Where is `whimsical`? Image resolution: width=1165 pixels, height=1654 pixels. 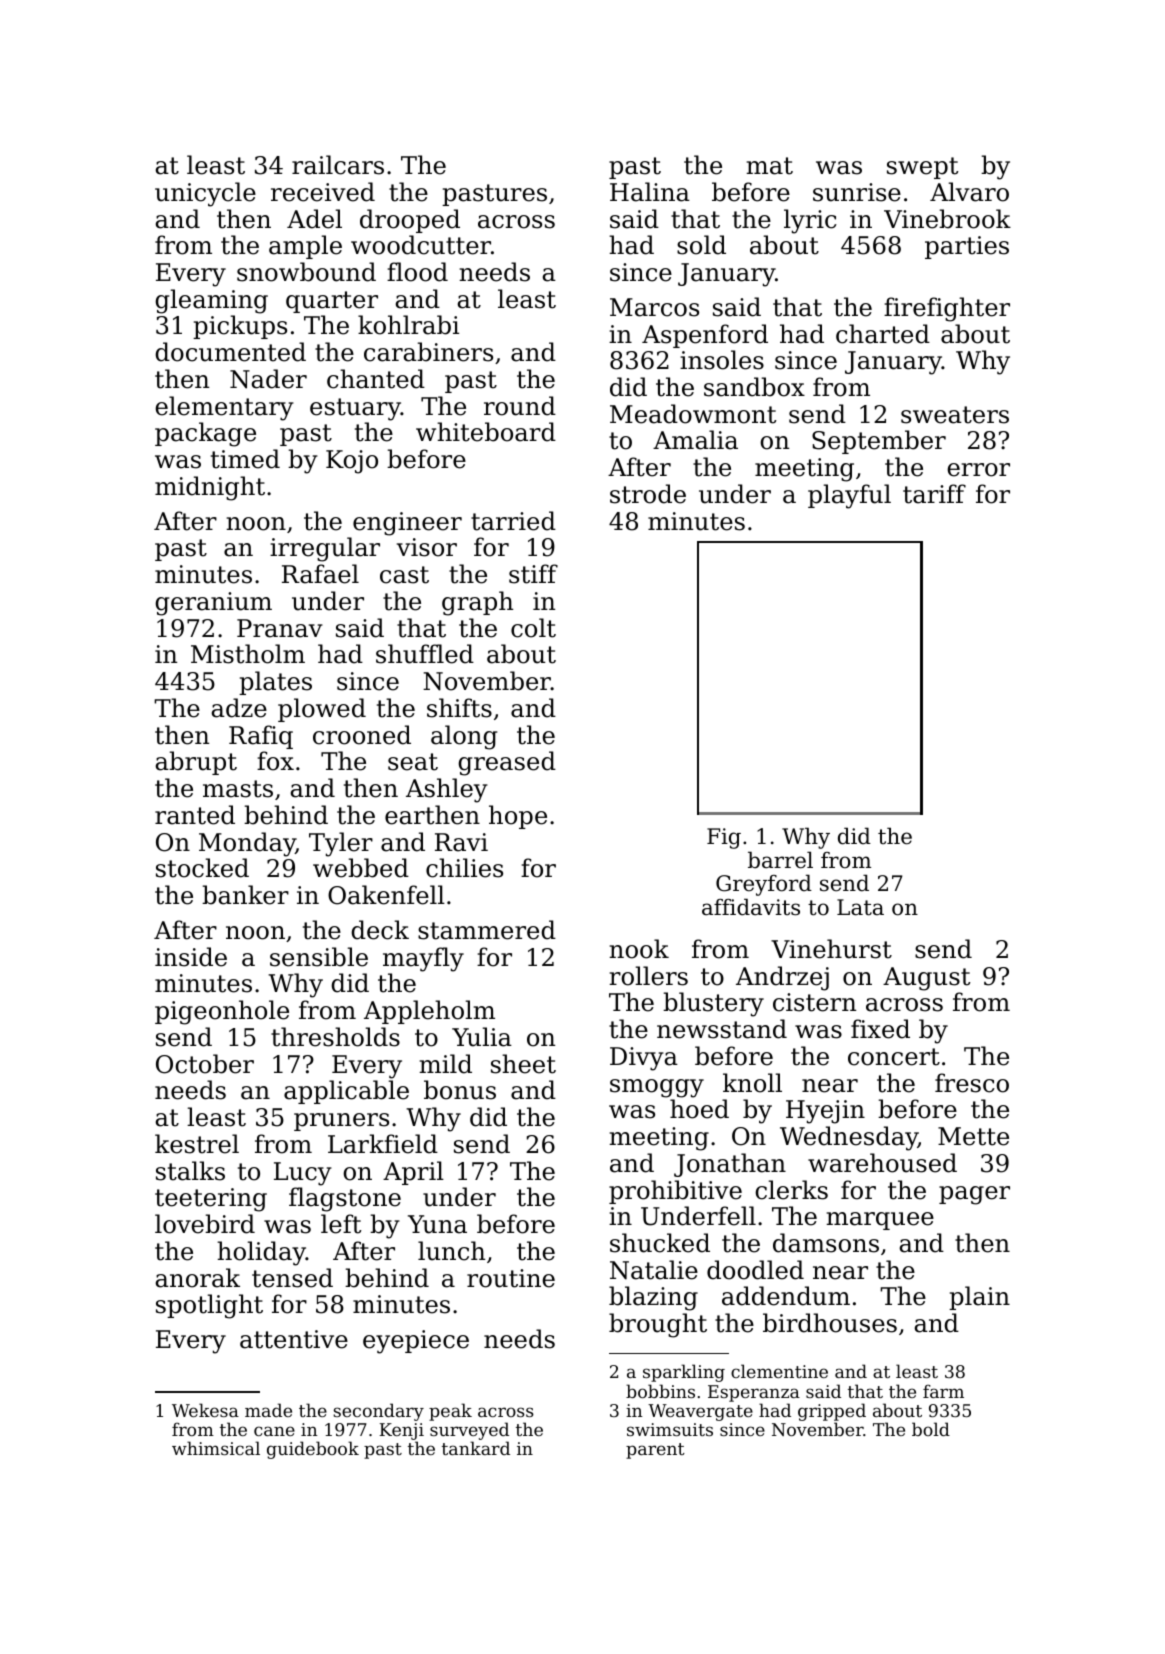
whimsical is located at coordinates (216, 1448).
